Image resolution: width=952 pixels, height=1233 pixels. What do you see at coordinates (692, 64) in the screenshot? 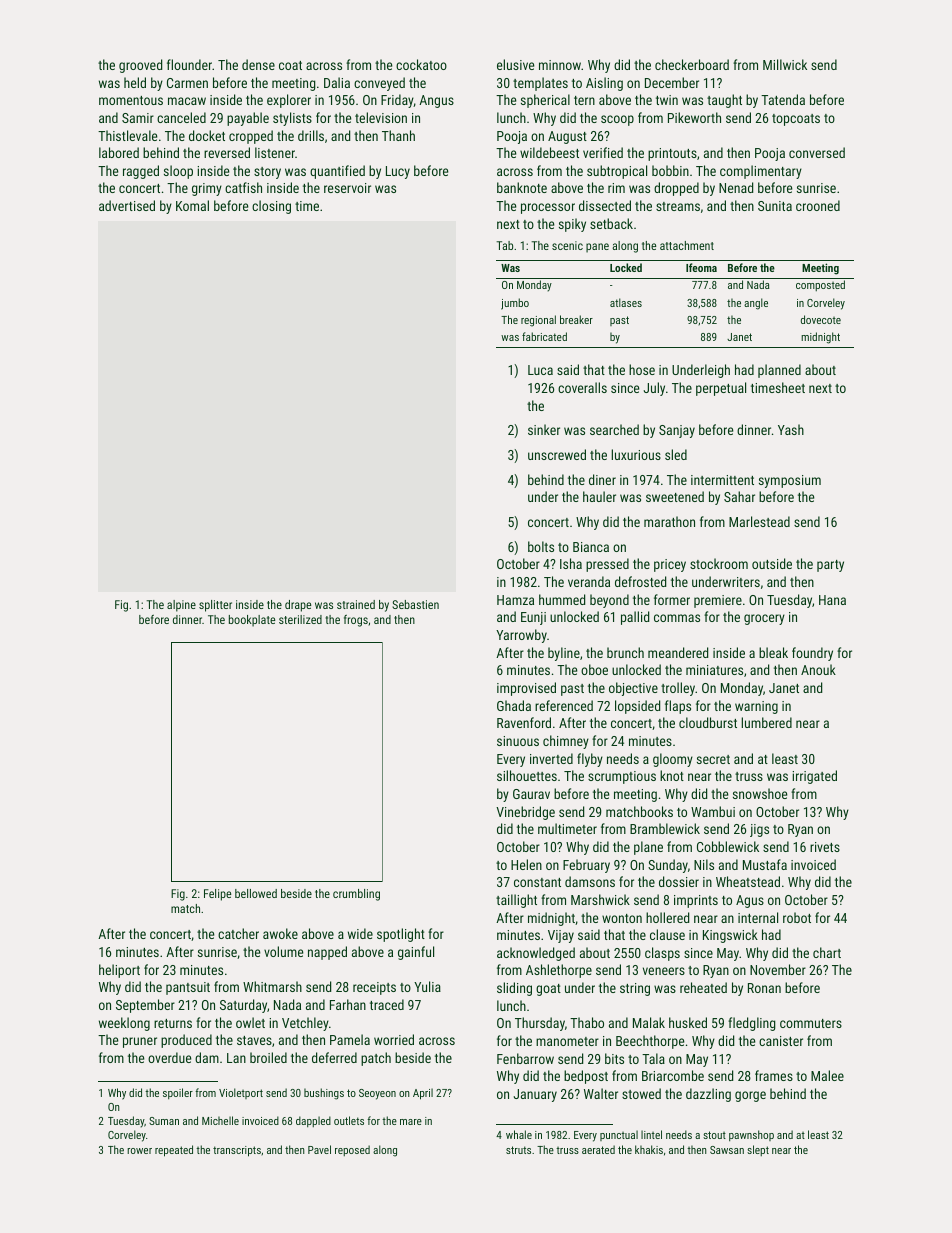
I see `checkerboard` at bounding box center [692, 64].
